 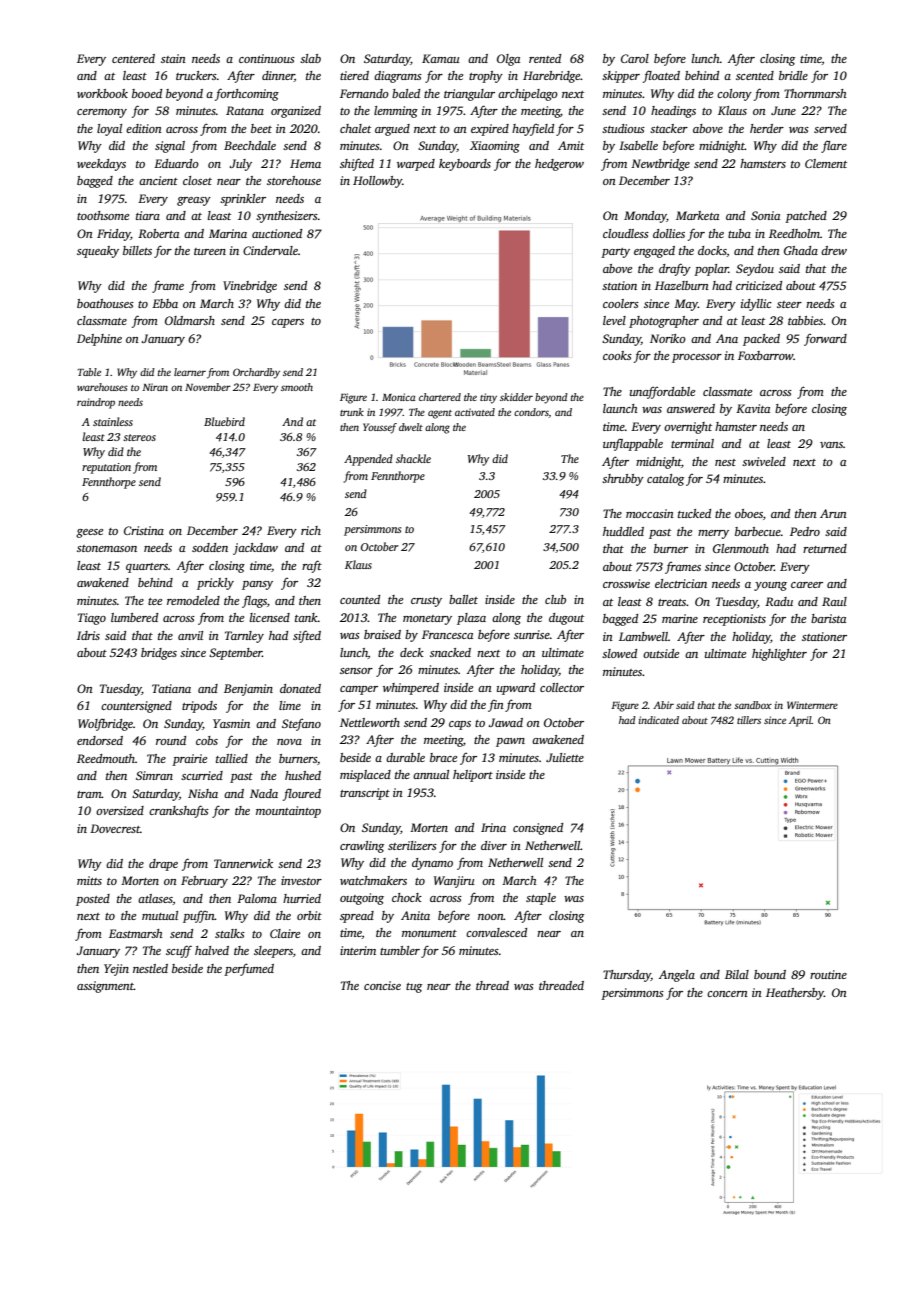 What do you see at coordinates (615, 253) in the image?
I see `party` at bounding box center [615, 253].
